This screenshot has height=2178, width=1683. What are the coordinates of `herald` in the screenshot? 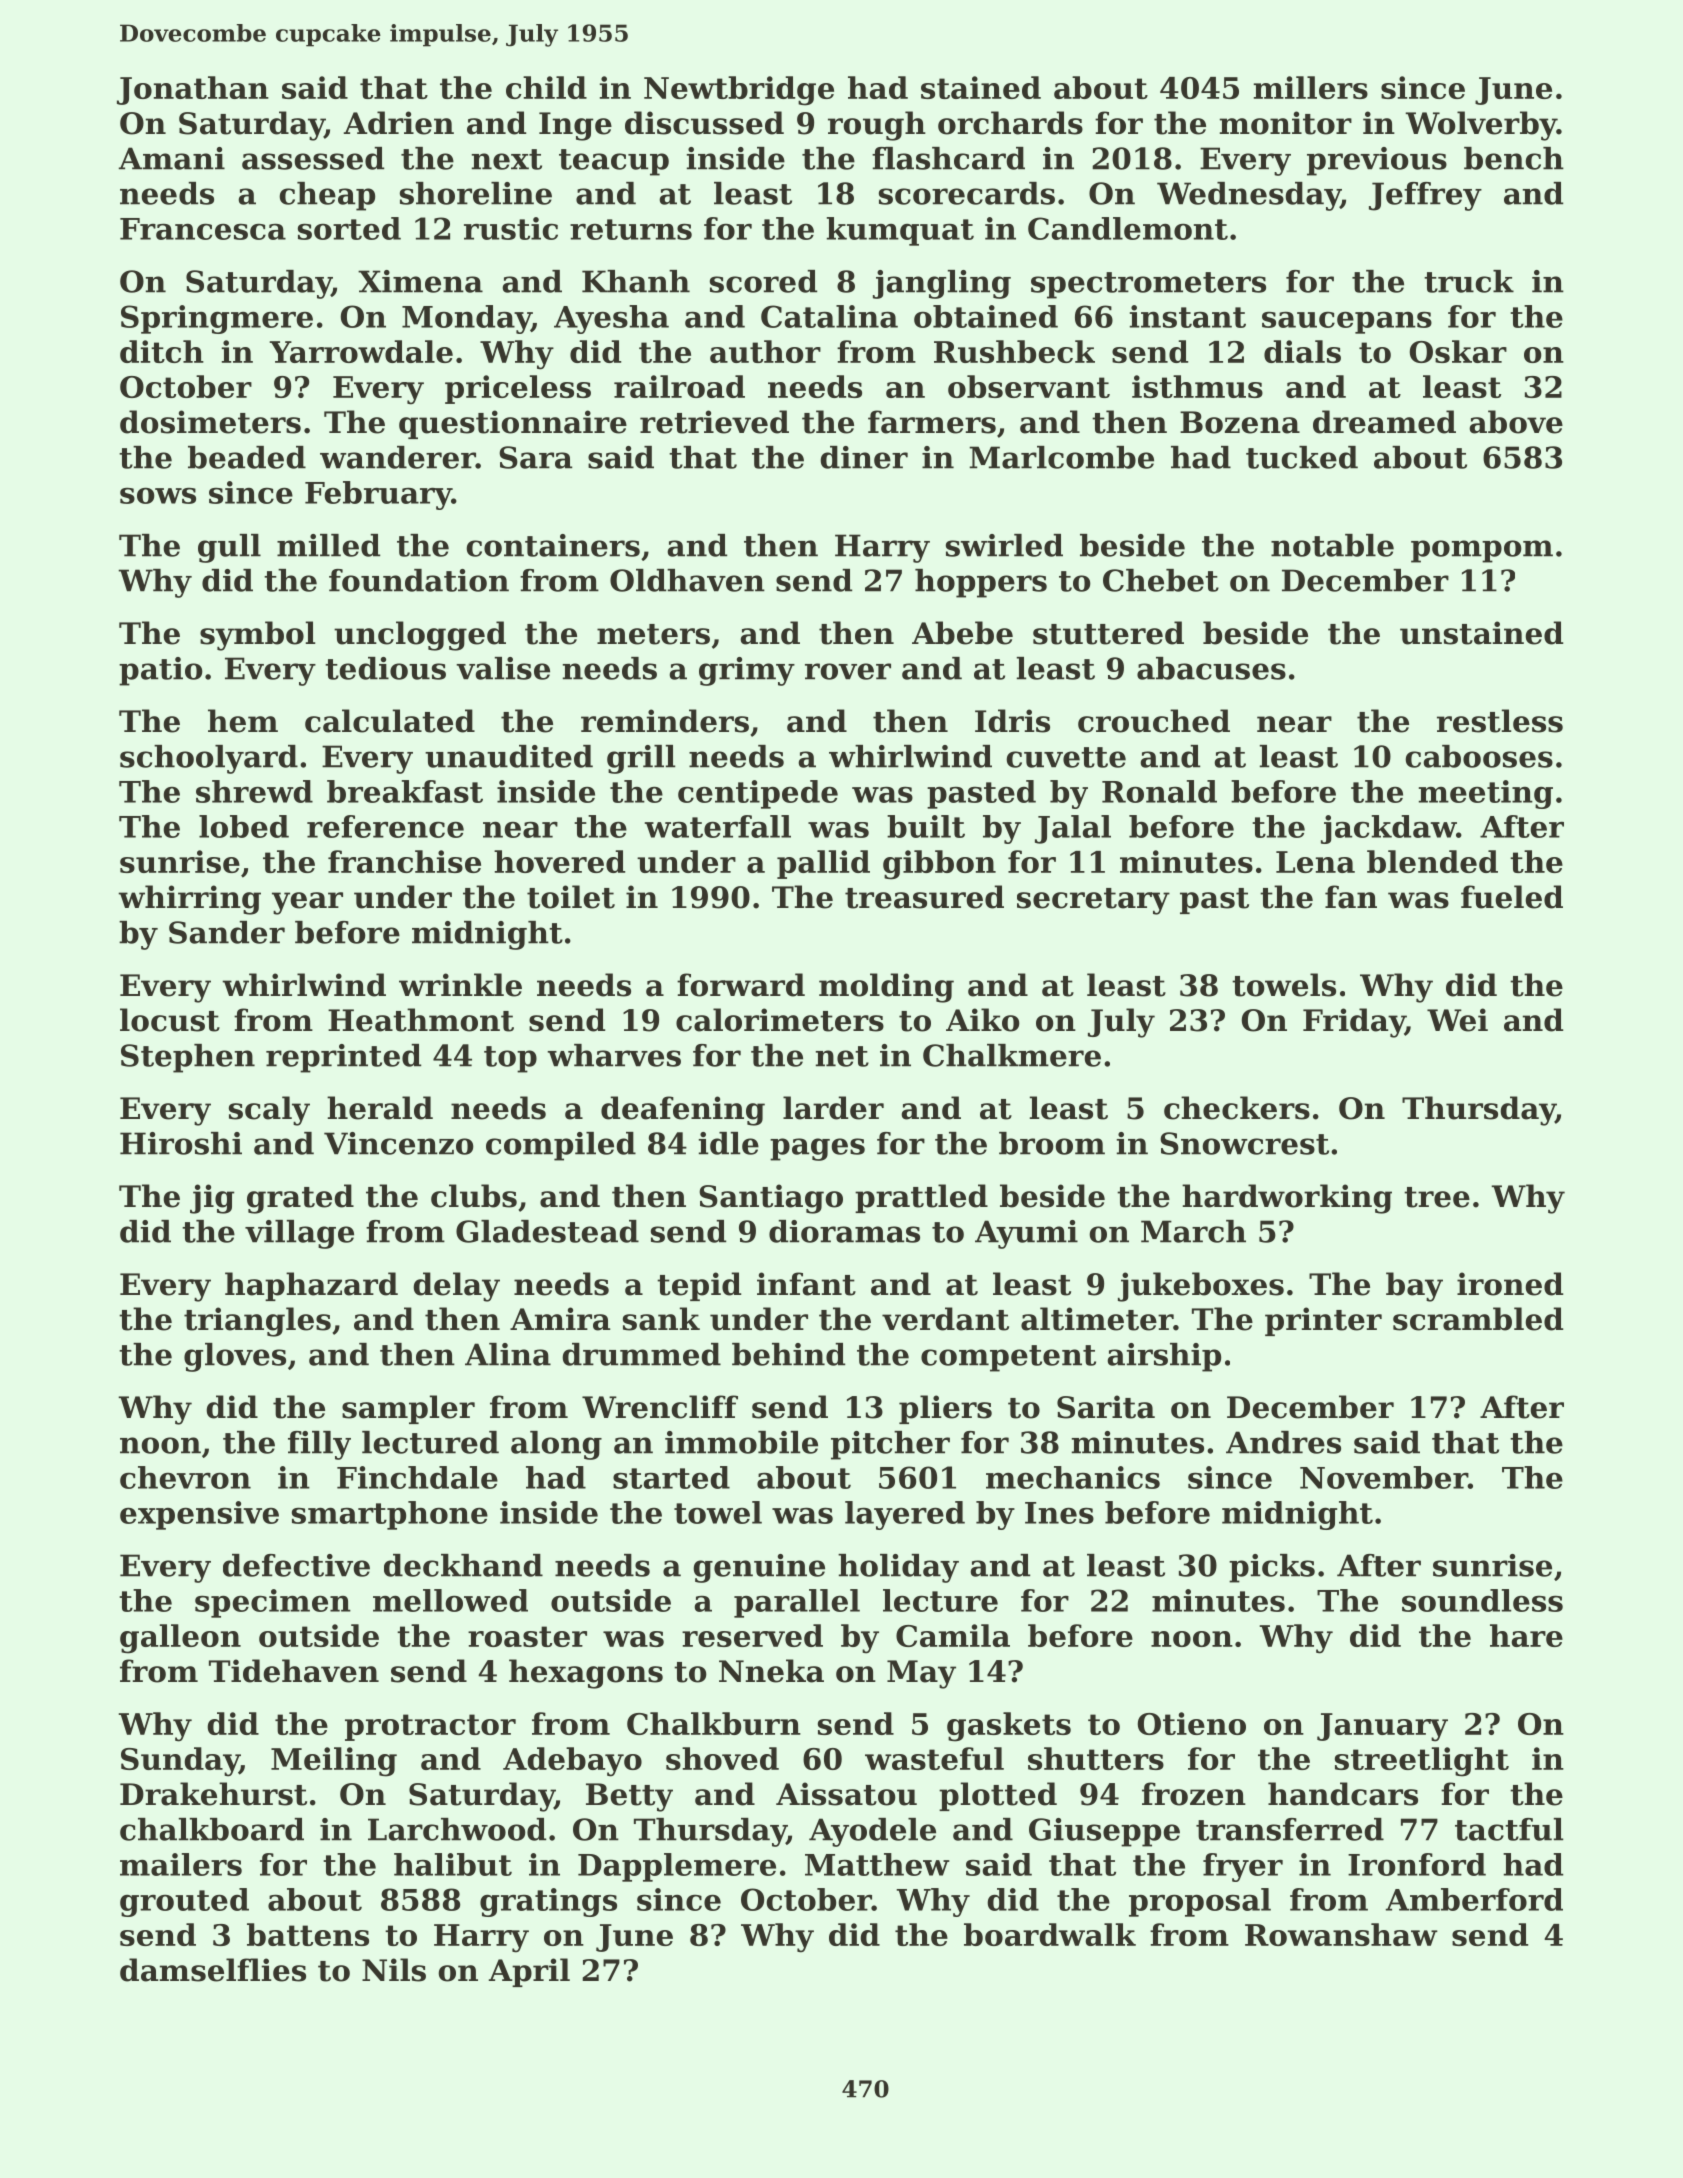 It's located at (380, 1108).
